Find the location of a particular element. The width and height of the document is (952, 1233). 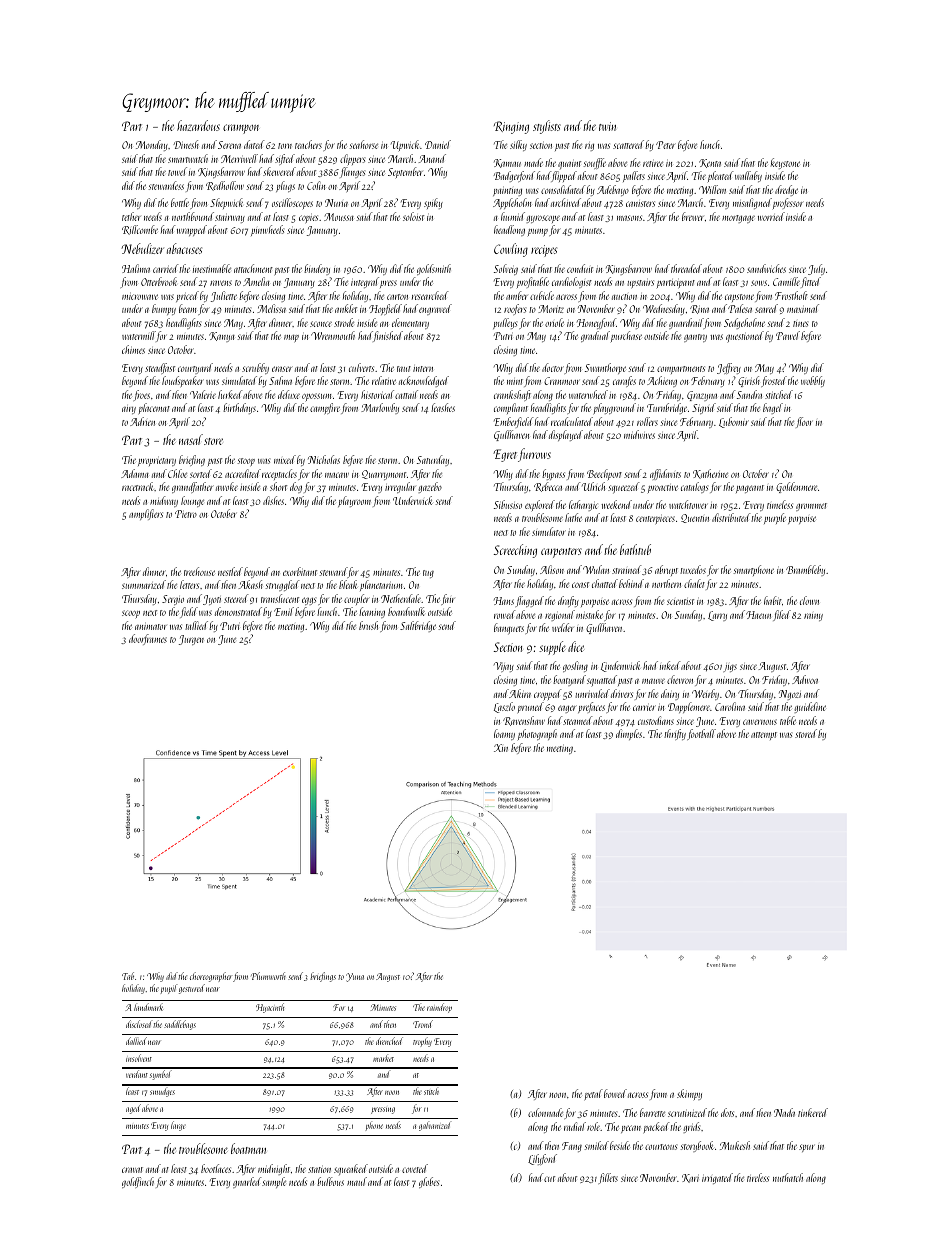

flagged is located at coordinates (529, 601).
